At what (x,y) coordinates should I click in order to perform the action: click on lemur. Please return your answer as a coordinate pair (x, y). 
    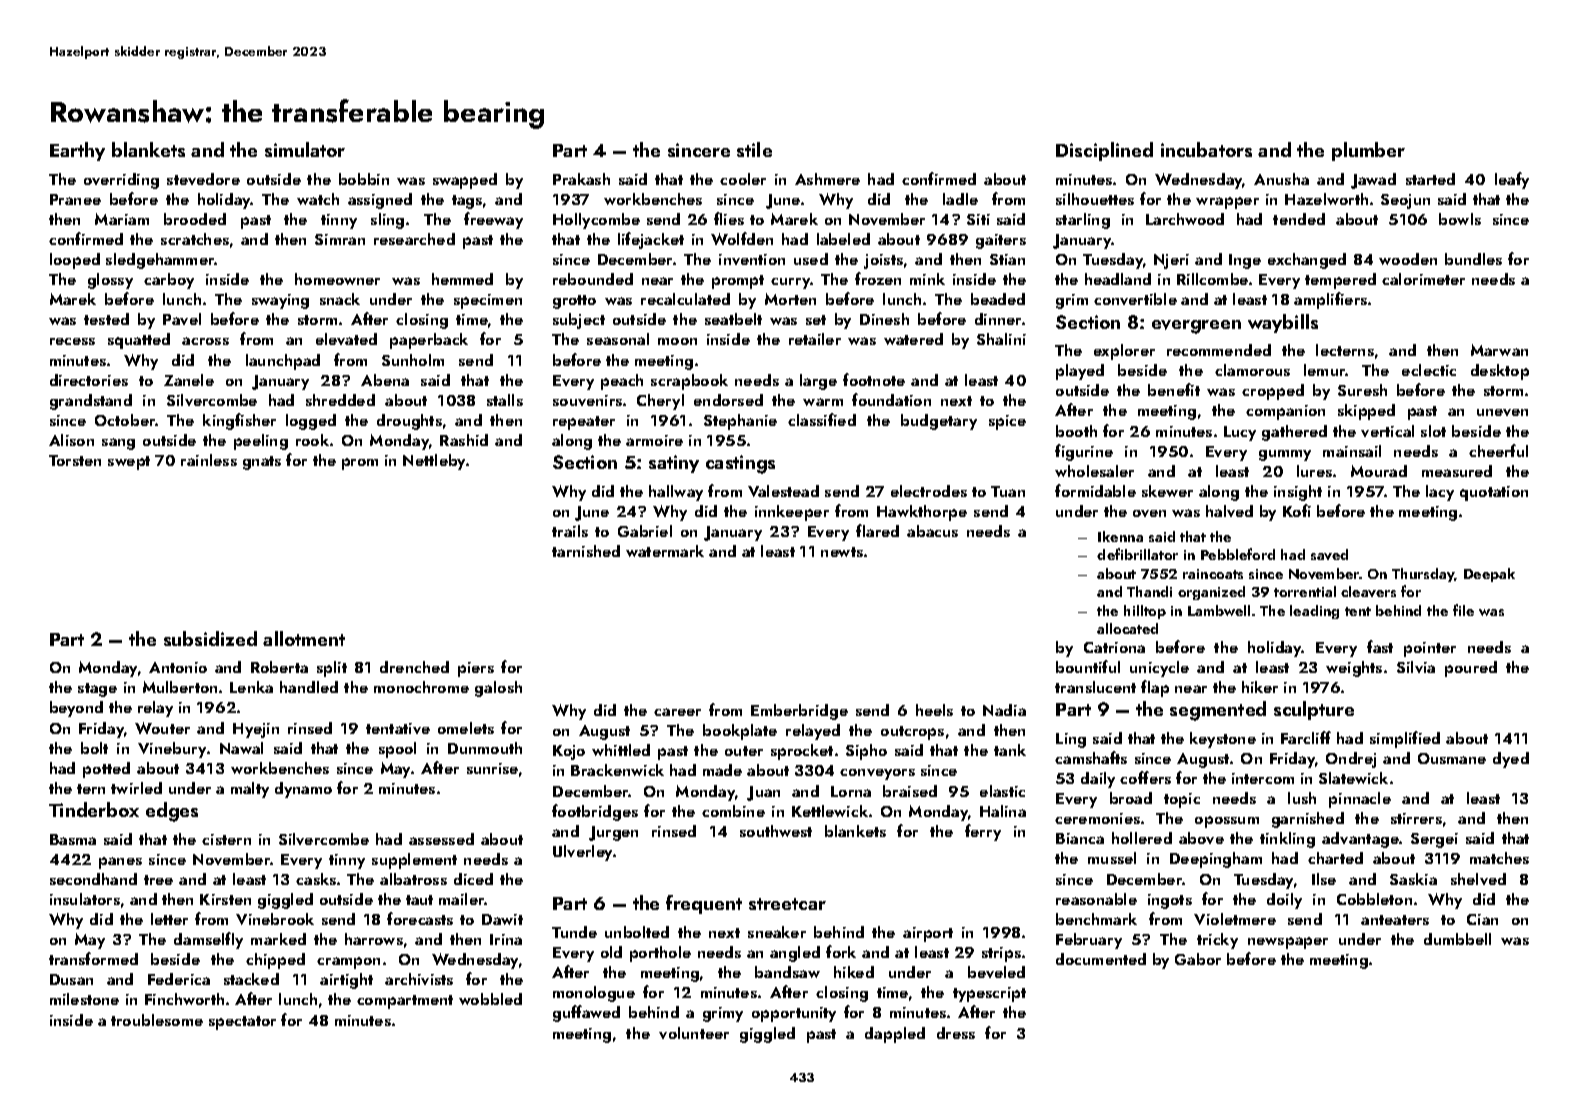
    Looking at the image, I should click on (1325, 370).
